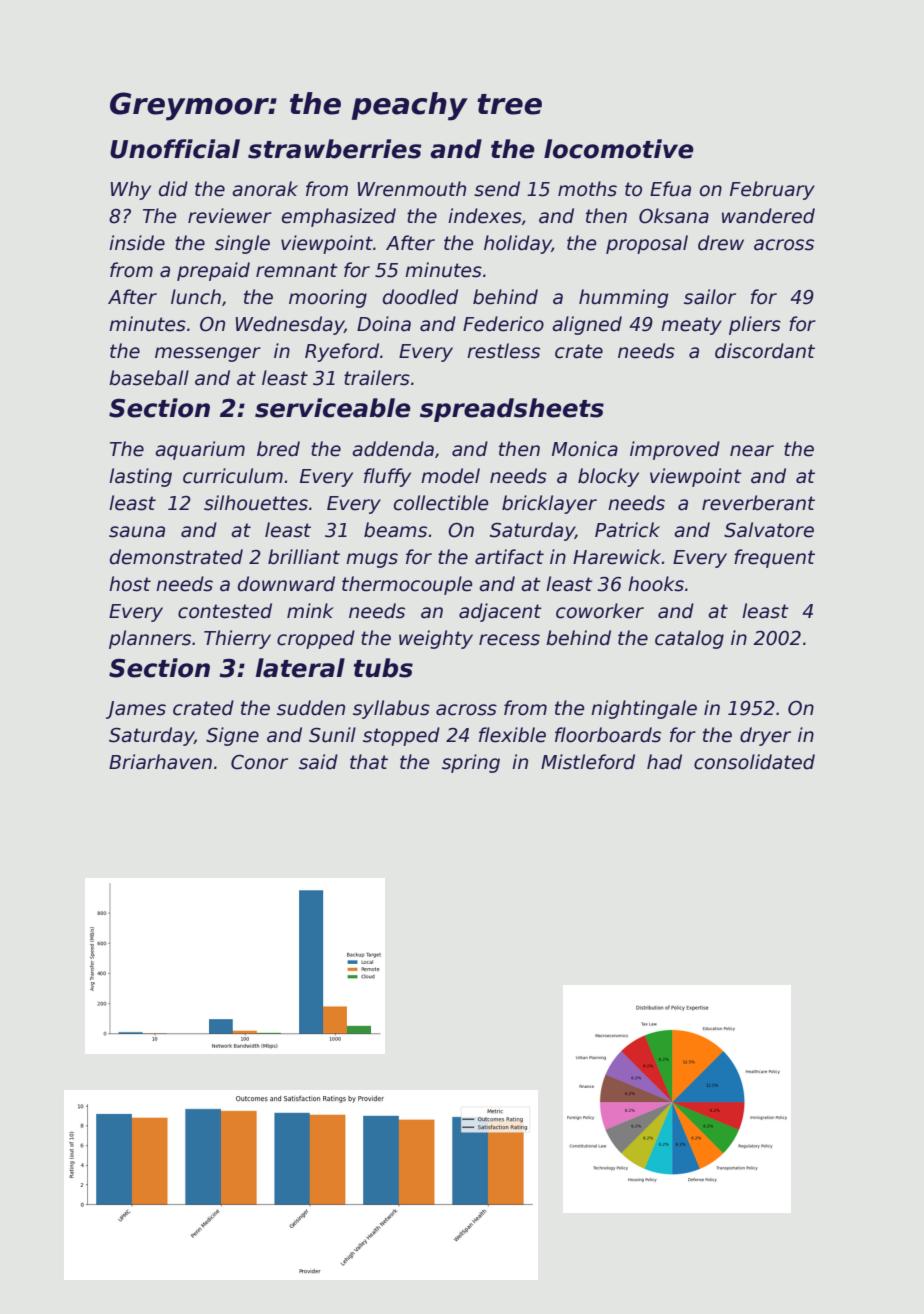 The height and width of the image is (1314, 924). Describe the element at coordinates (213, 271) in the image. I see `prepaid` at that location.
